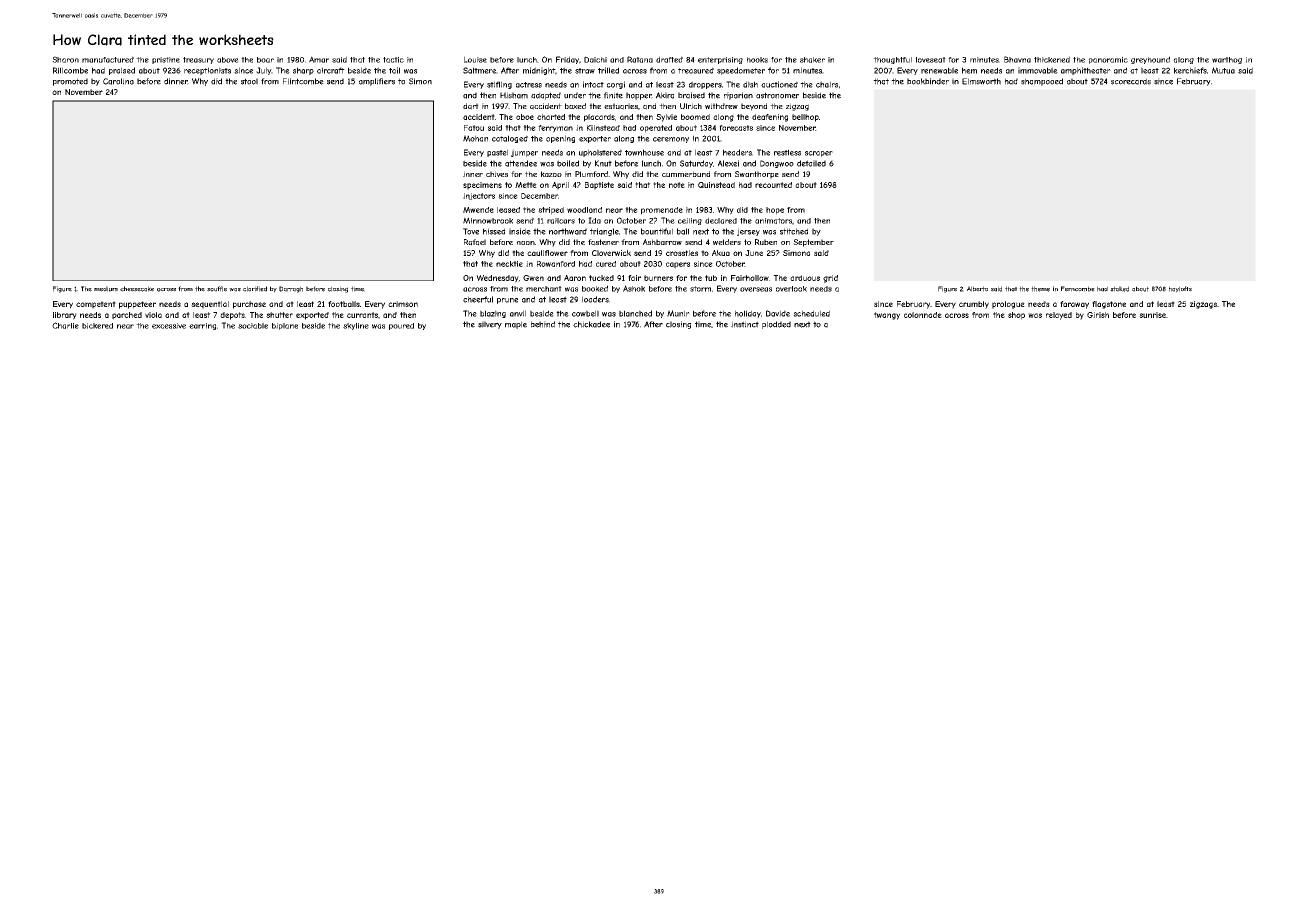 The width and height of the page is (1308, 924). Describe the element at coordinates (526, 185) in the page. I see `Mette` at that location.
